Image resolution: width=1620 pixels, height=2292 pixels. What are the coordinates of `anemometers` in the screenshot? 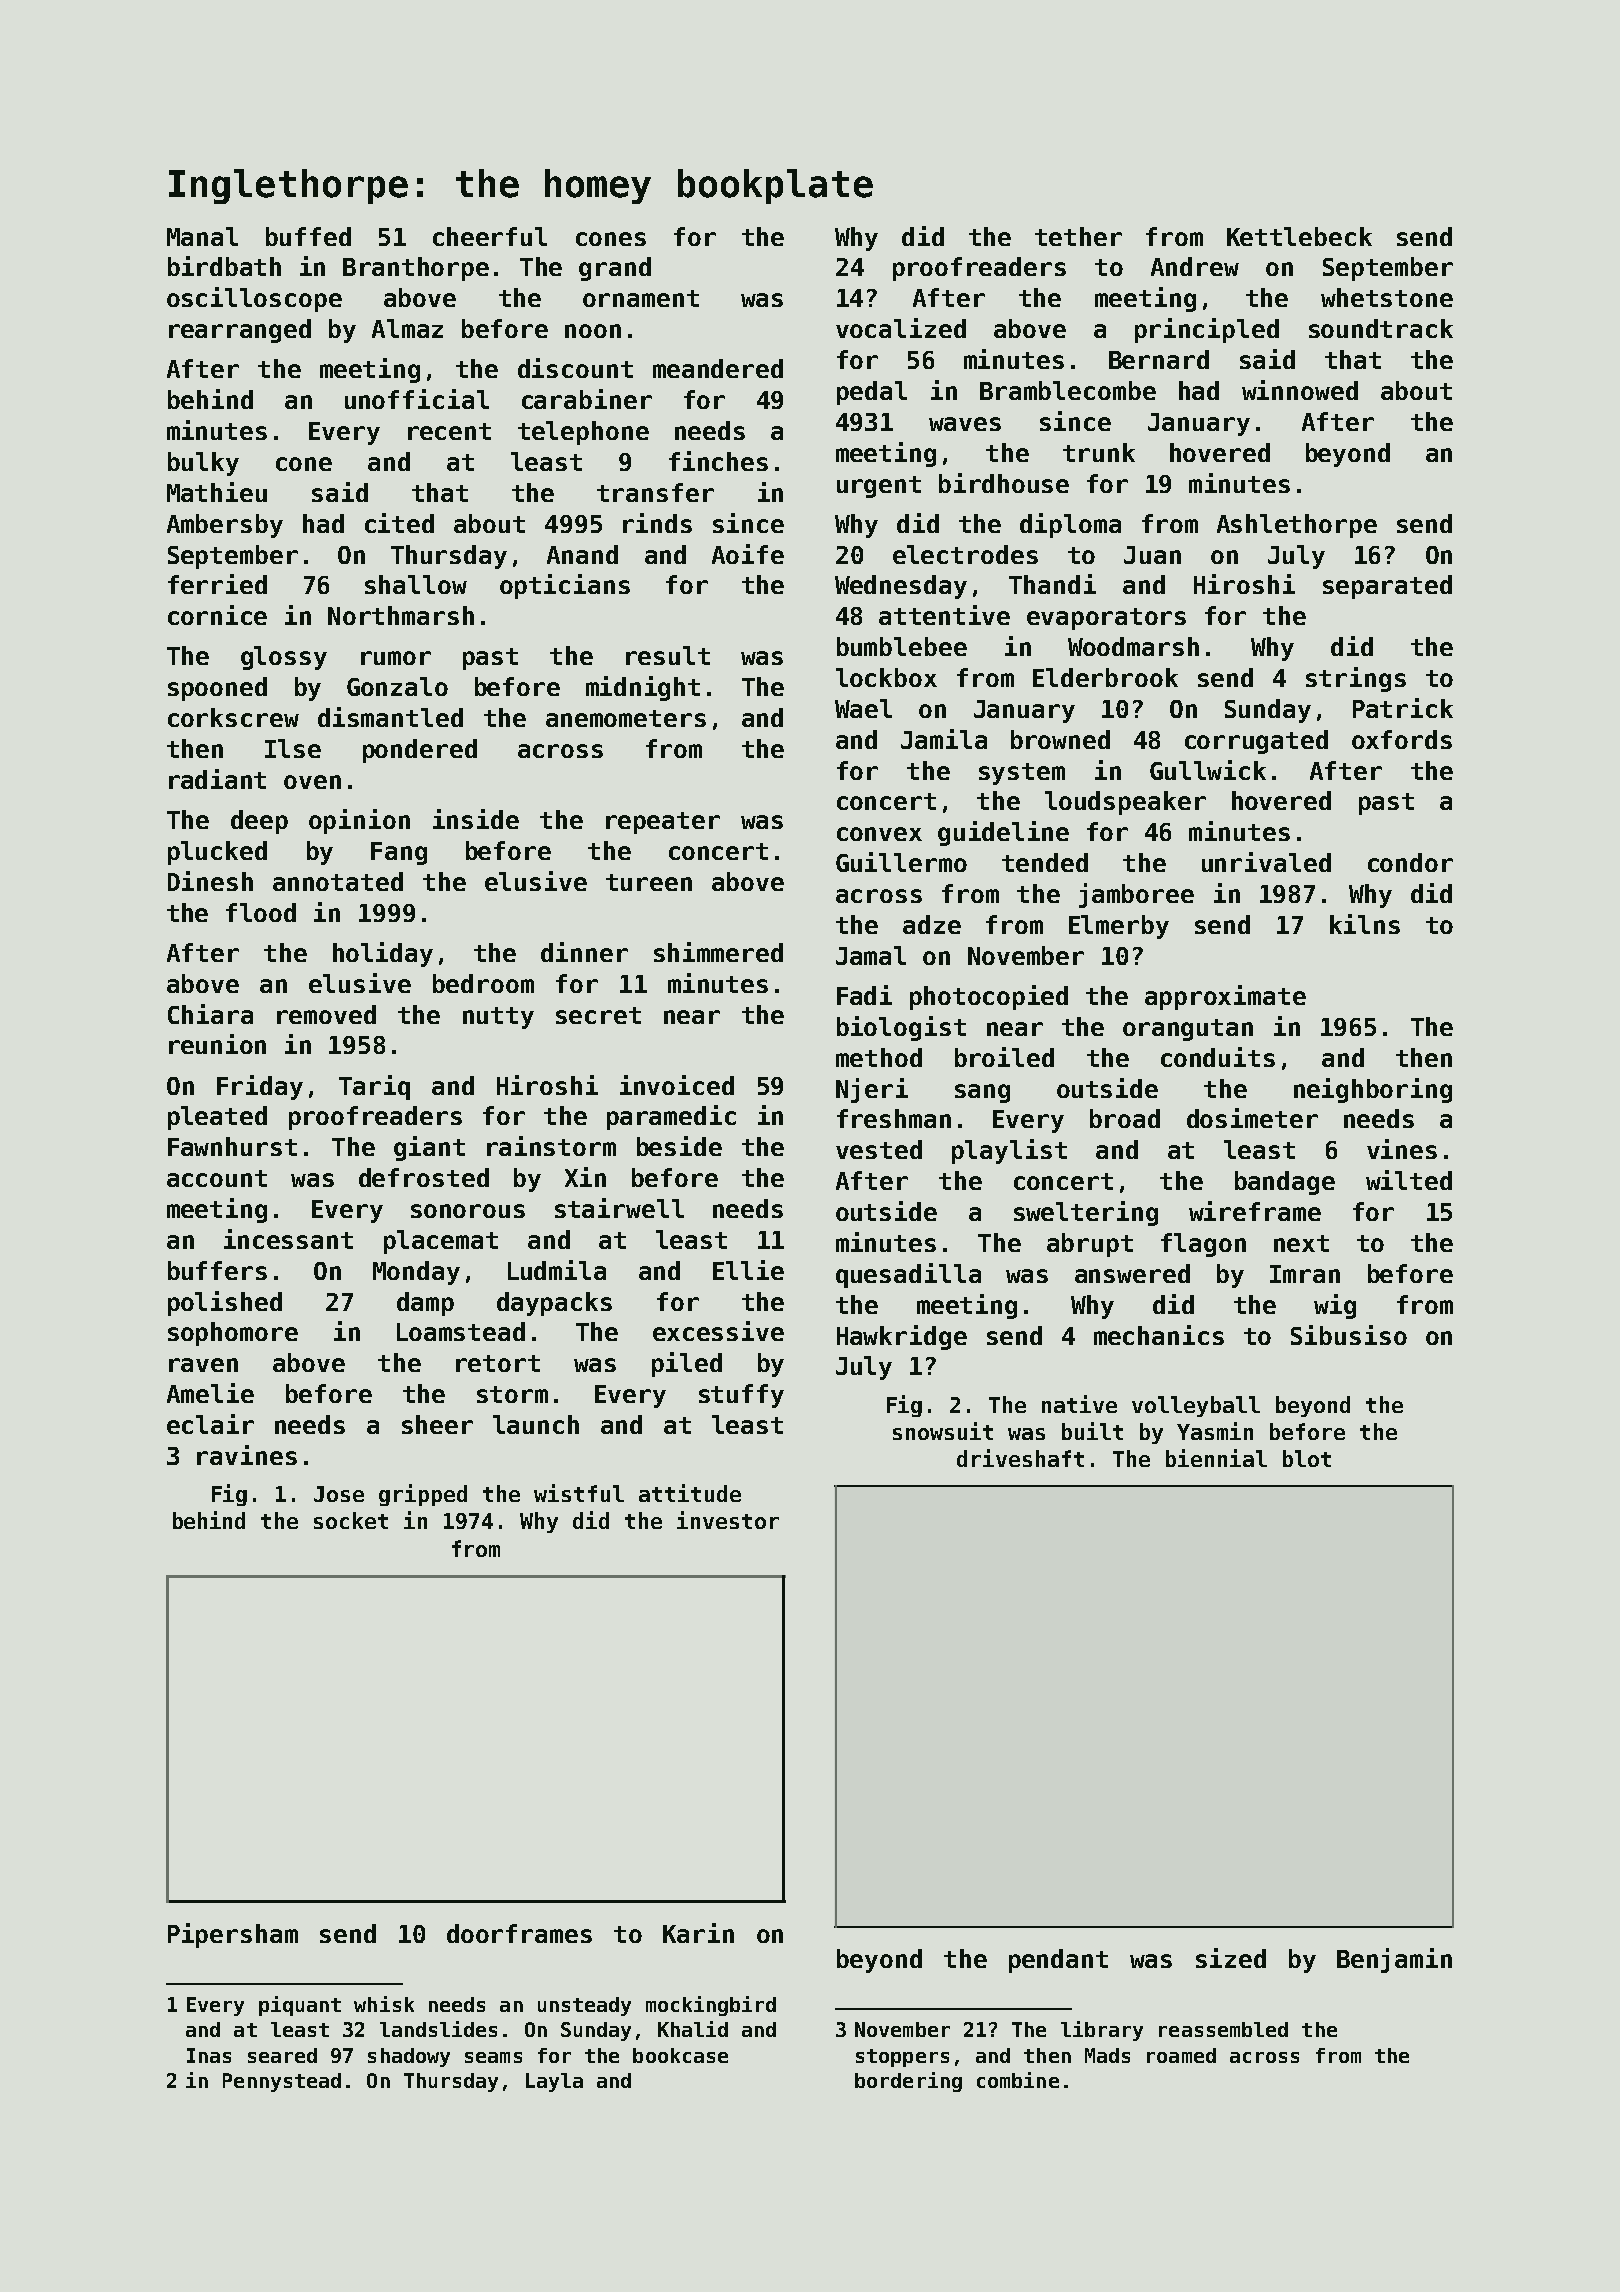 It's located at (626, 718).
